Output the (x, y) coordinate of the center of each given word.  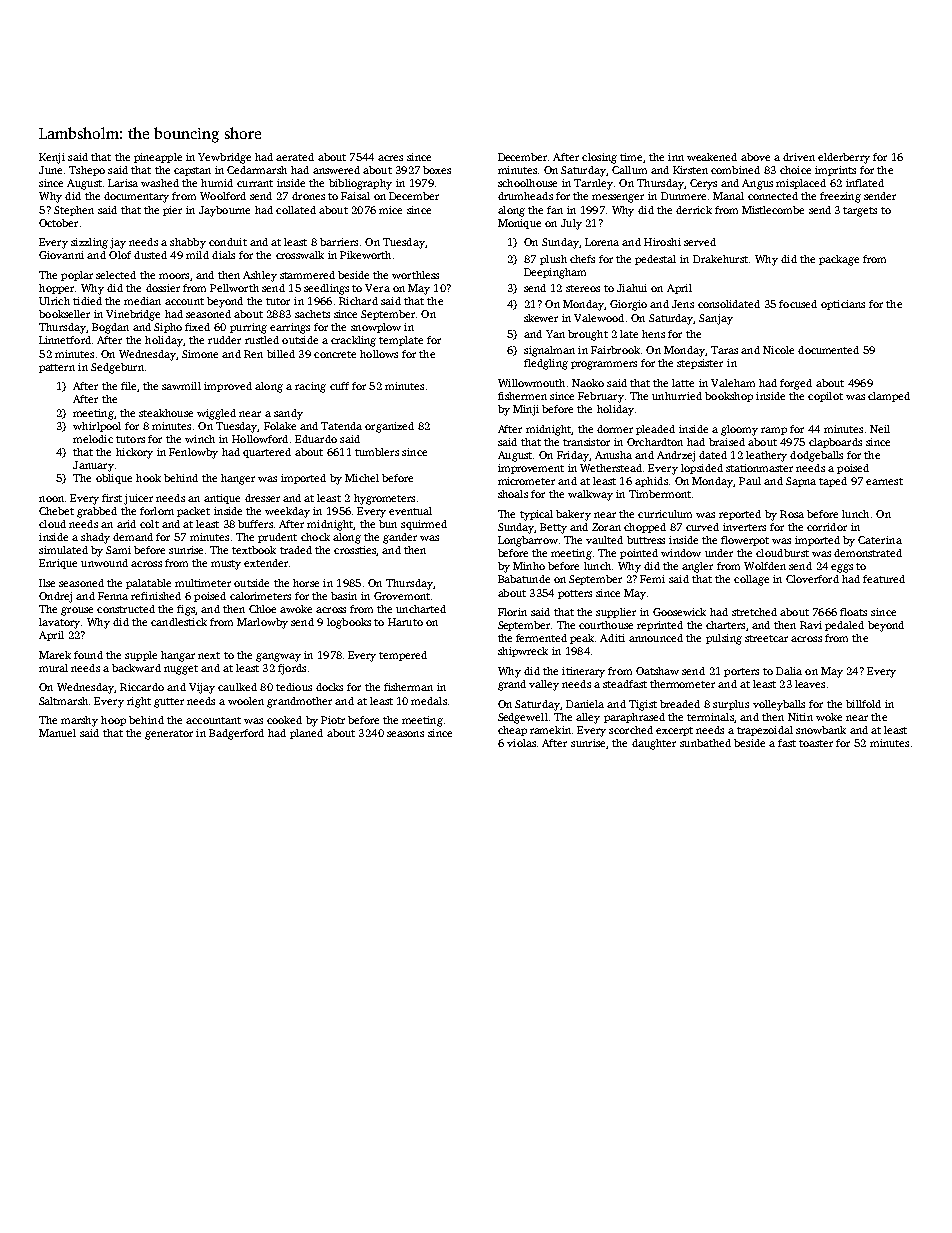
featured (884, 579)
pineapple (158, 158)
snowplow (376, 328)
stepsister (700, 364)
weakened (712, 157)
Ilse (47, 583)
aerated (295, 157)
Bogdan (110, 328)
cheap (512, 731)
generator (169, 735)
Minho (529, 566)
